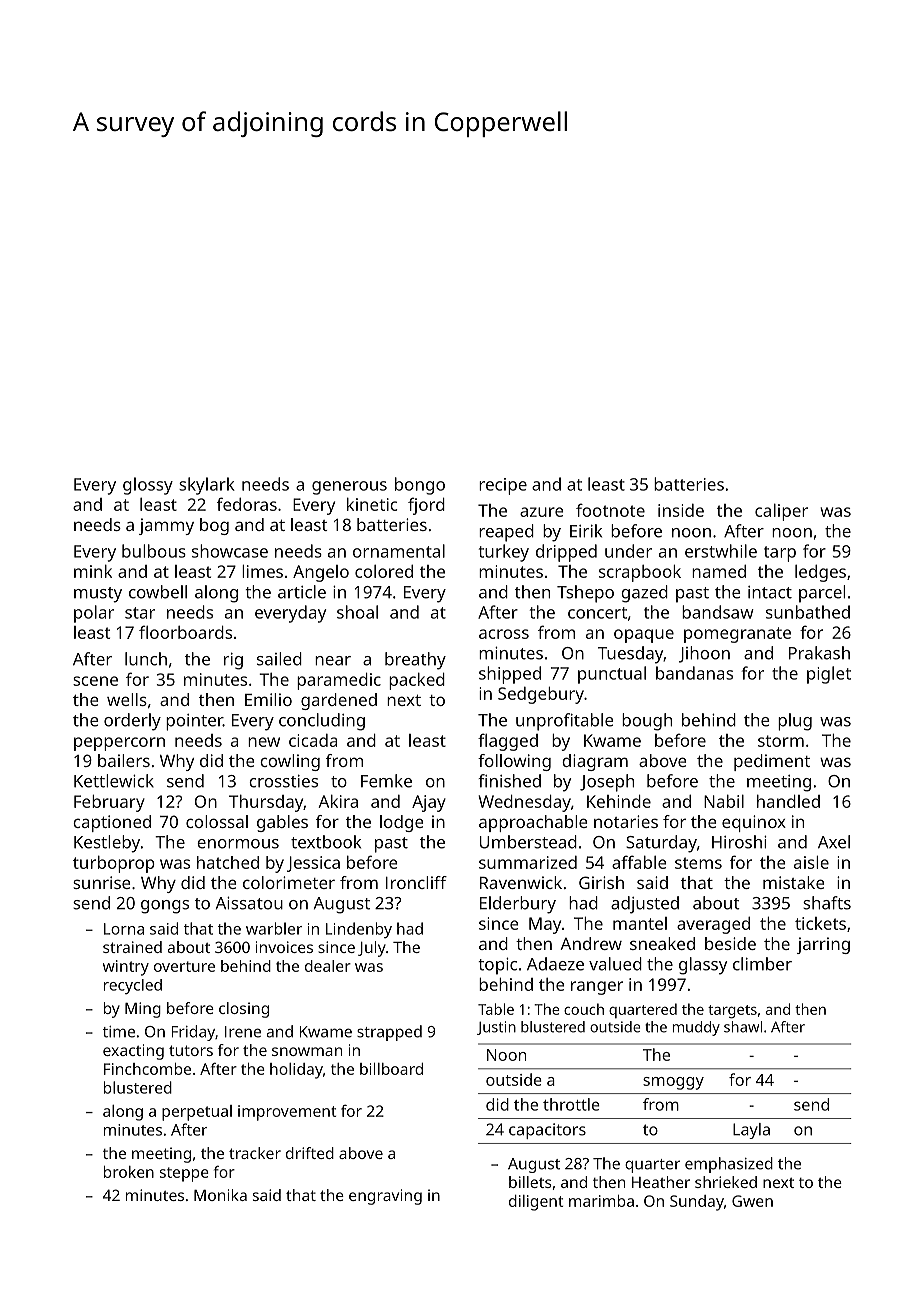 Image resolution: width=924 pixels, height=1308 pixels. Describe the element at coordinates (781, 512) in the page. I see `caliper` at that location.
